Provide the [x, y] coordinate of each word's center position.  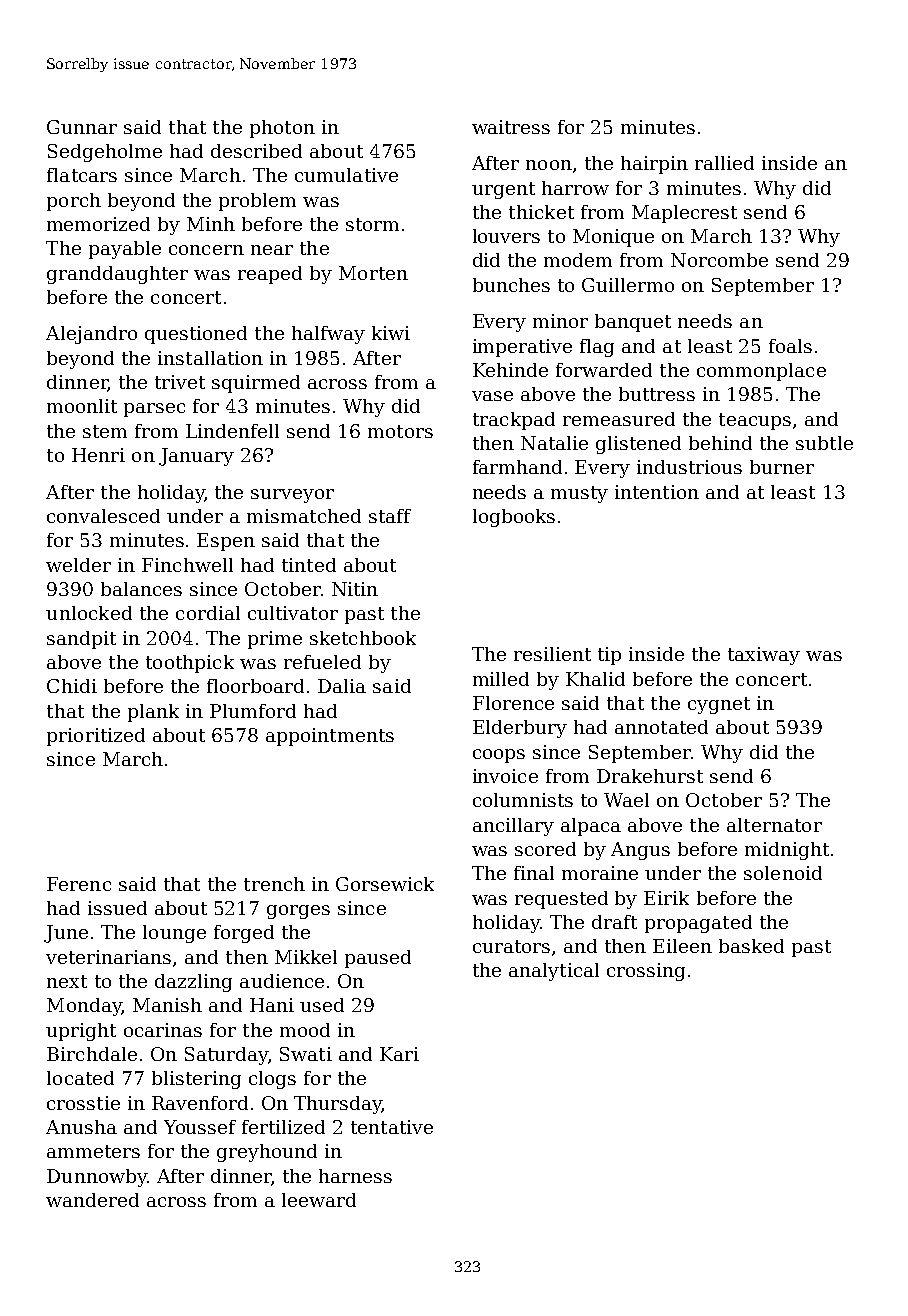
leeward [319, 1200]
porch [74, 202]
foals [790, 346]
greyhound [267, 1153]
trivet [180, 382]
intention [657, 492]
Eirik [666, 898]
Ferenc [79, 884]
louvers [506, 236]
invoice [505, 776]
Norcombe [719, 260]
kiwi [391, 333]
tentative [392, 1127]
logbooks [514, 518]
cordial [208, 613]
